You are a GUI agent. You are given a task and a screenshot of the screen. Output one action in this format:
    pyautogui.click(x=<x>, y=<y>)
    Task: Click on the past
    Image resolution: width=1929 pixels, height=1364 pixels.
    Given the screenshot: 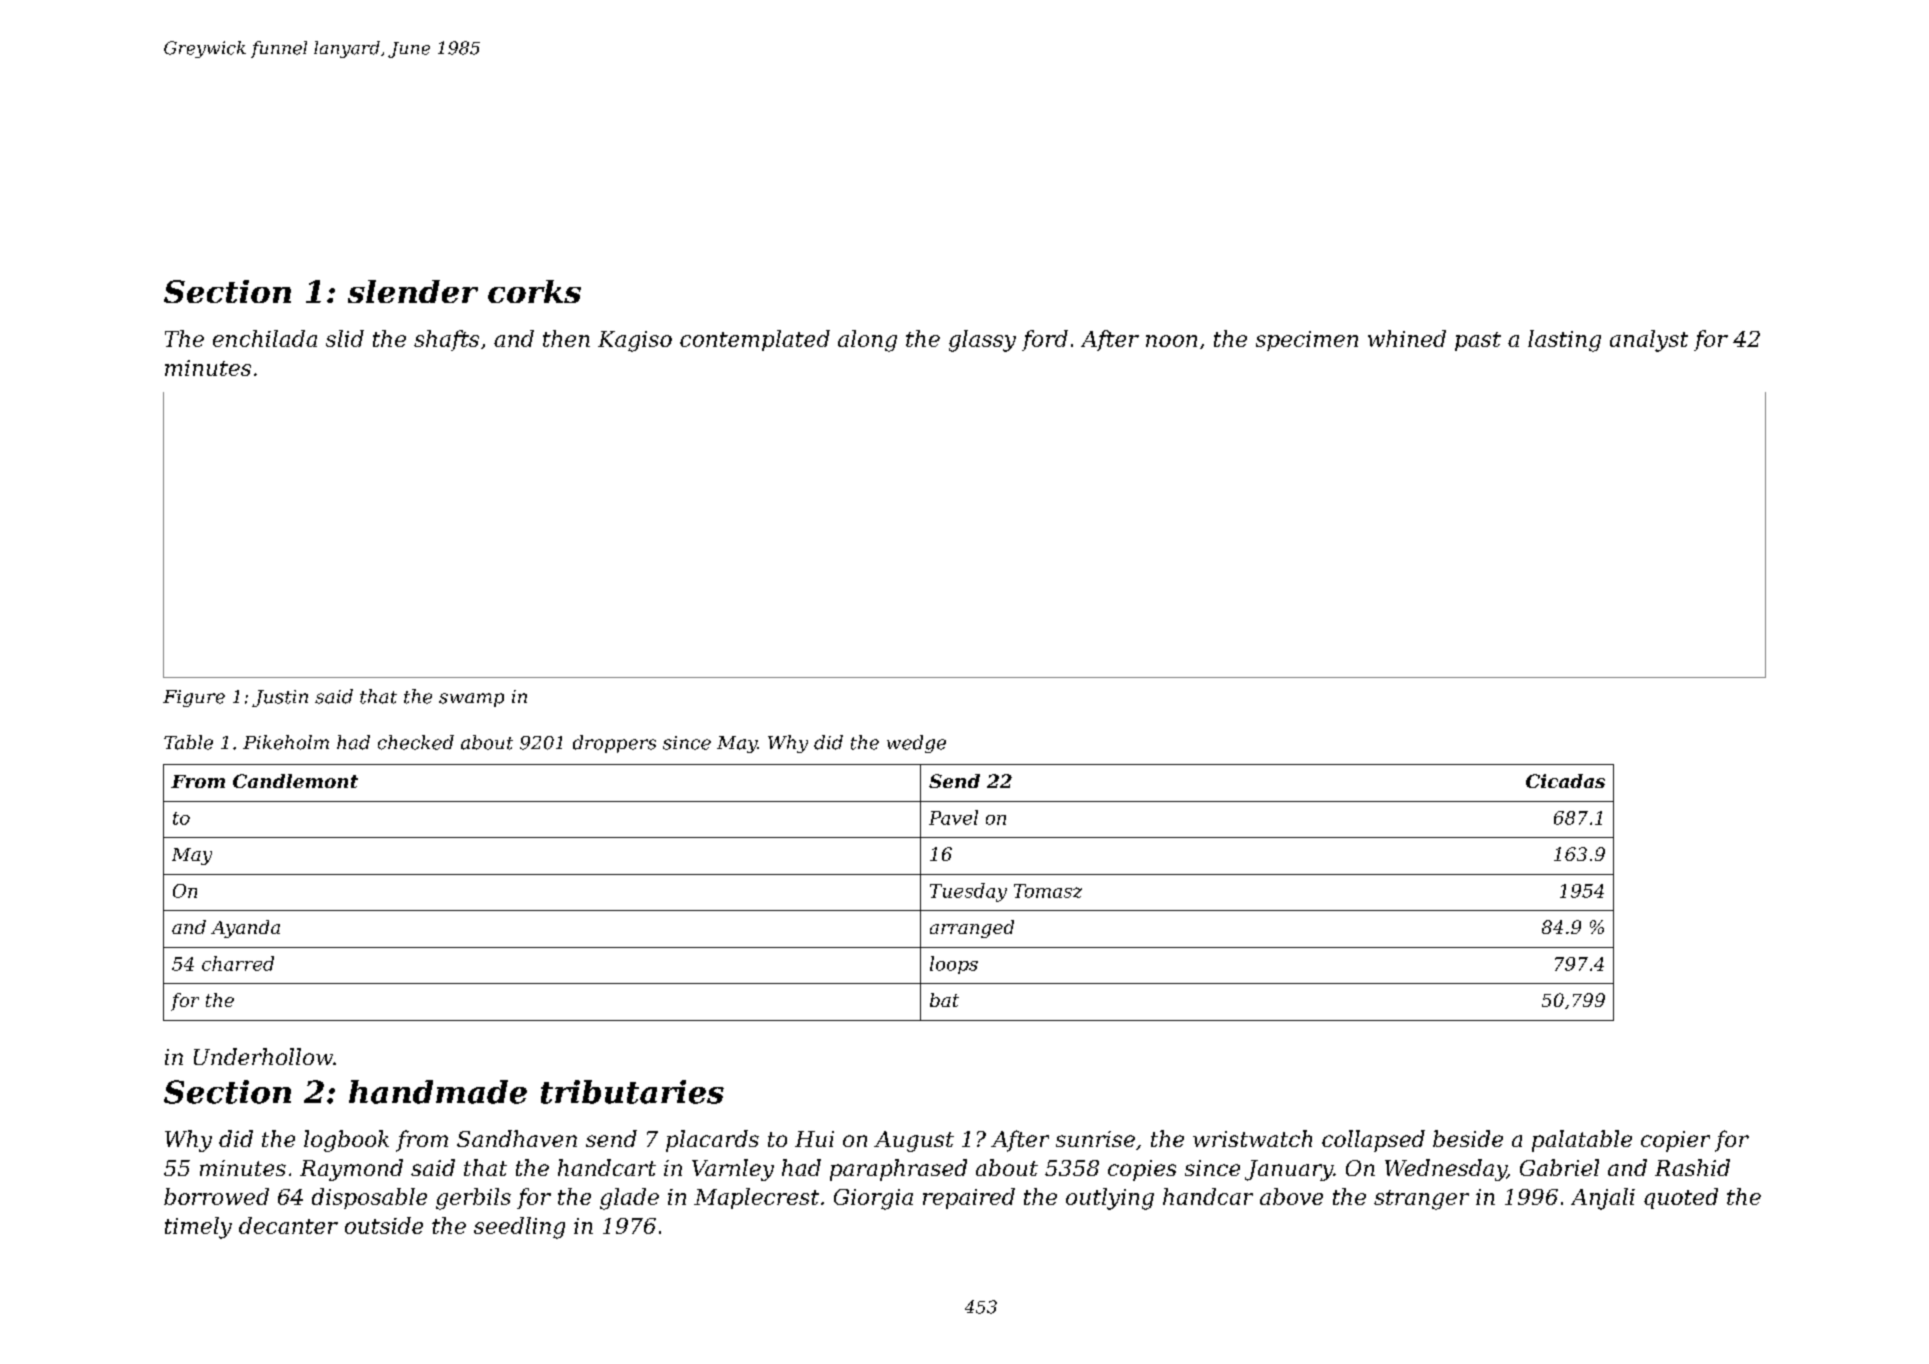 What is the action you would take?
    pyautogui.click(x=1478, y=341)
